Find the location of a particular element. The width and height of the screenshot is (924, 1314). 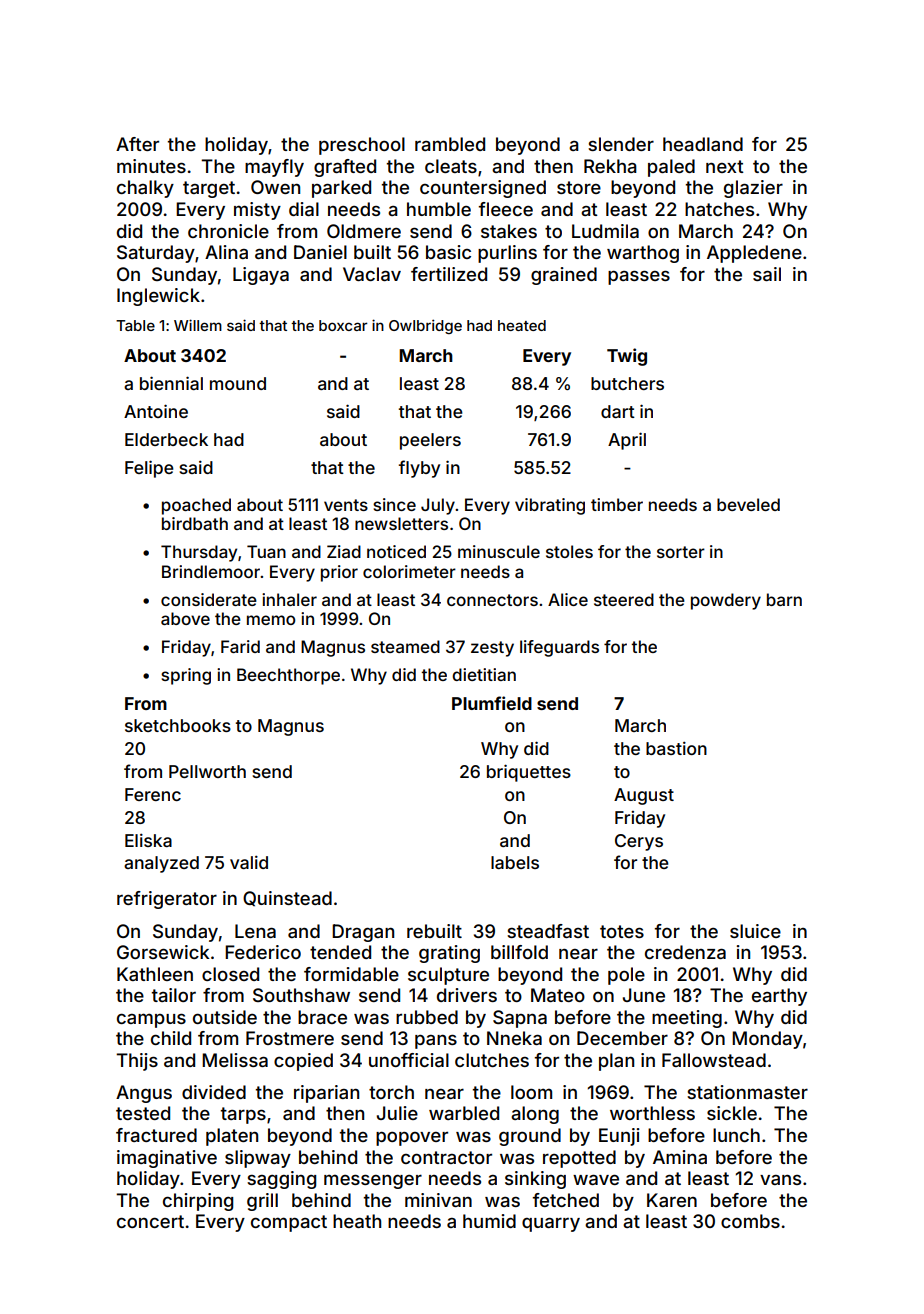

sagging is located at coordinates (281, 1180).
